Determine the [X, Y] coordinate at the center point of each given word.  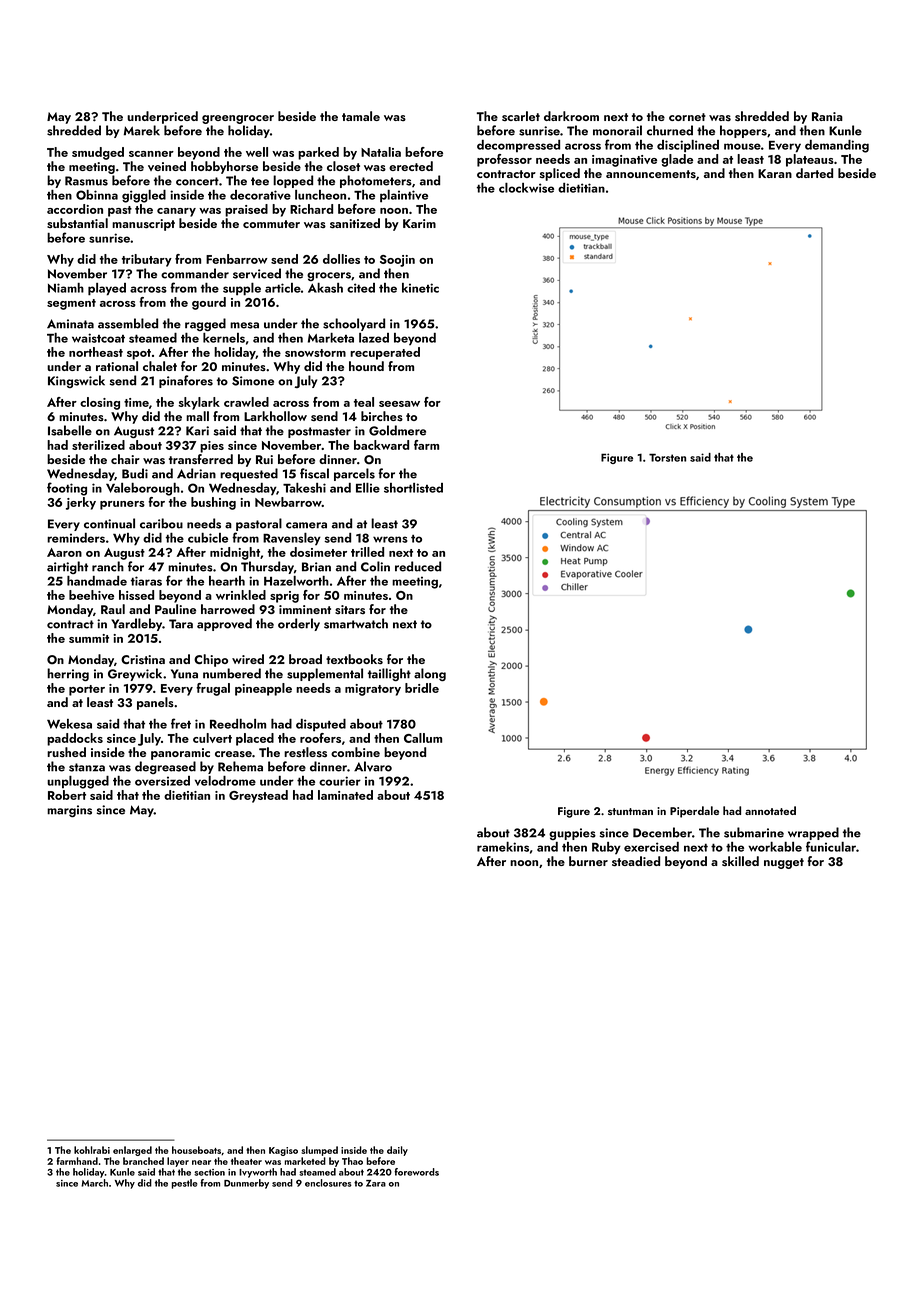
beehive [91, 595]
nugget [784, 863]
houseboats [197, 1150]
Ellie [368, 488]
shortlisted [413, 488]
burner [588, 861]
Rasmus [86, 181]
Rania [827, 116]
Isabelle [70, 430]
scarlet [521, 116]
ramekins [503, 847]
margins [69, 811]
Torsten [667, 457]
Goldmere [397, 430]
